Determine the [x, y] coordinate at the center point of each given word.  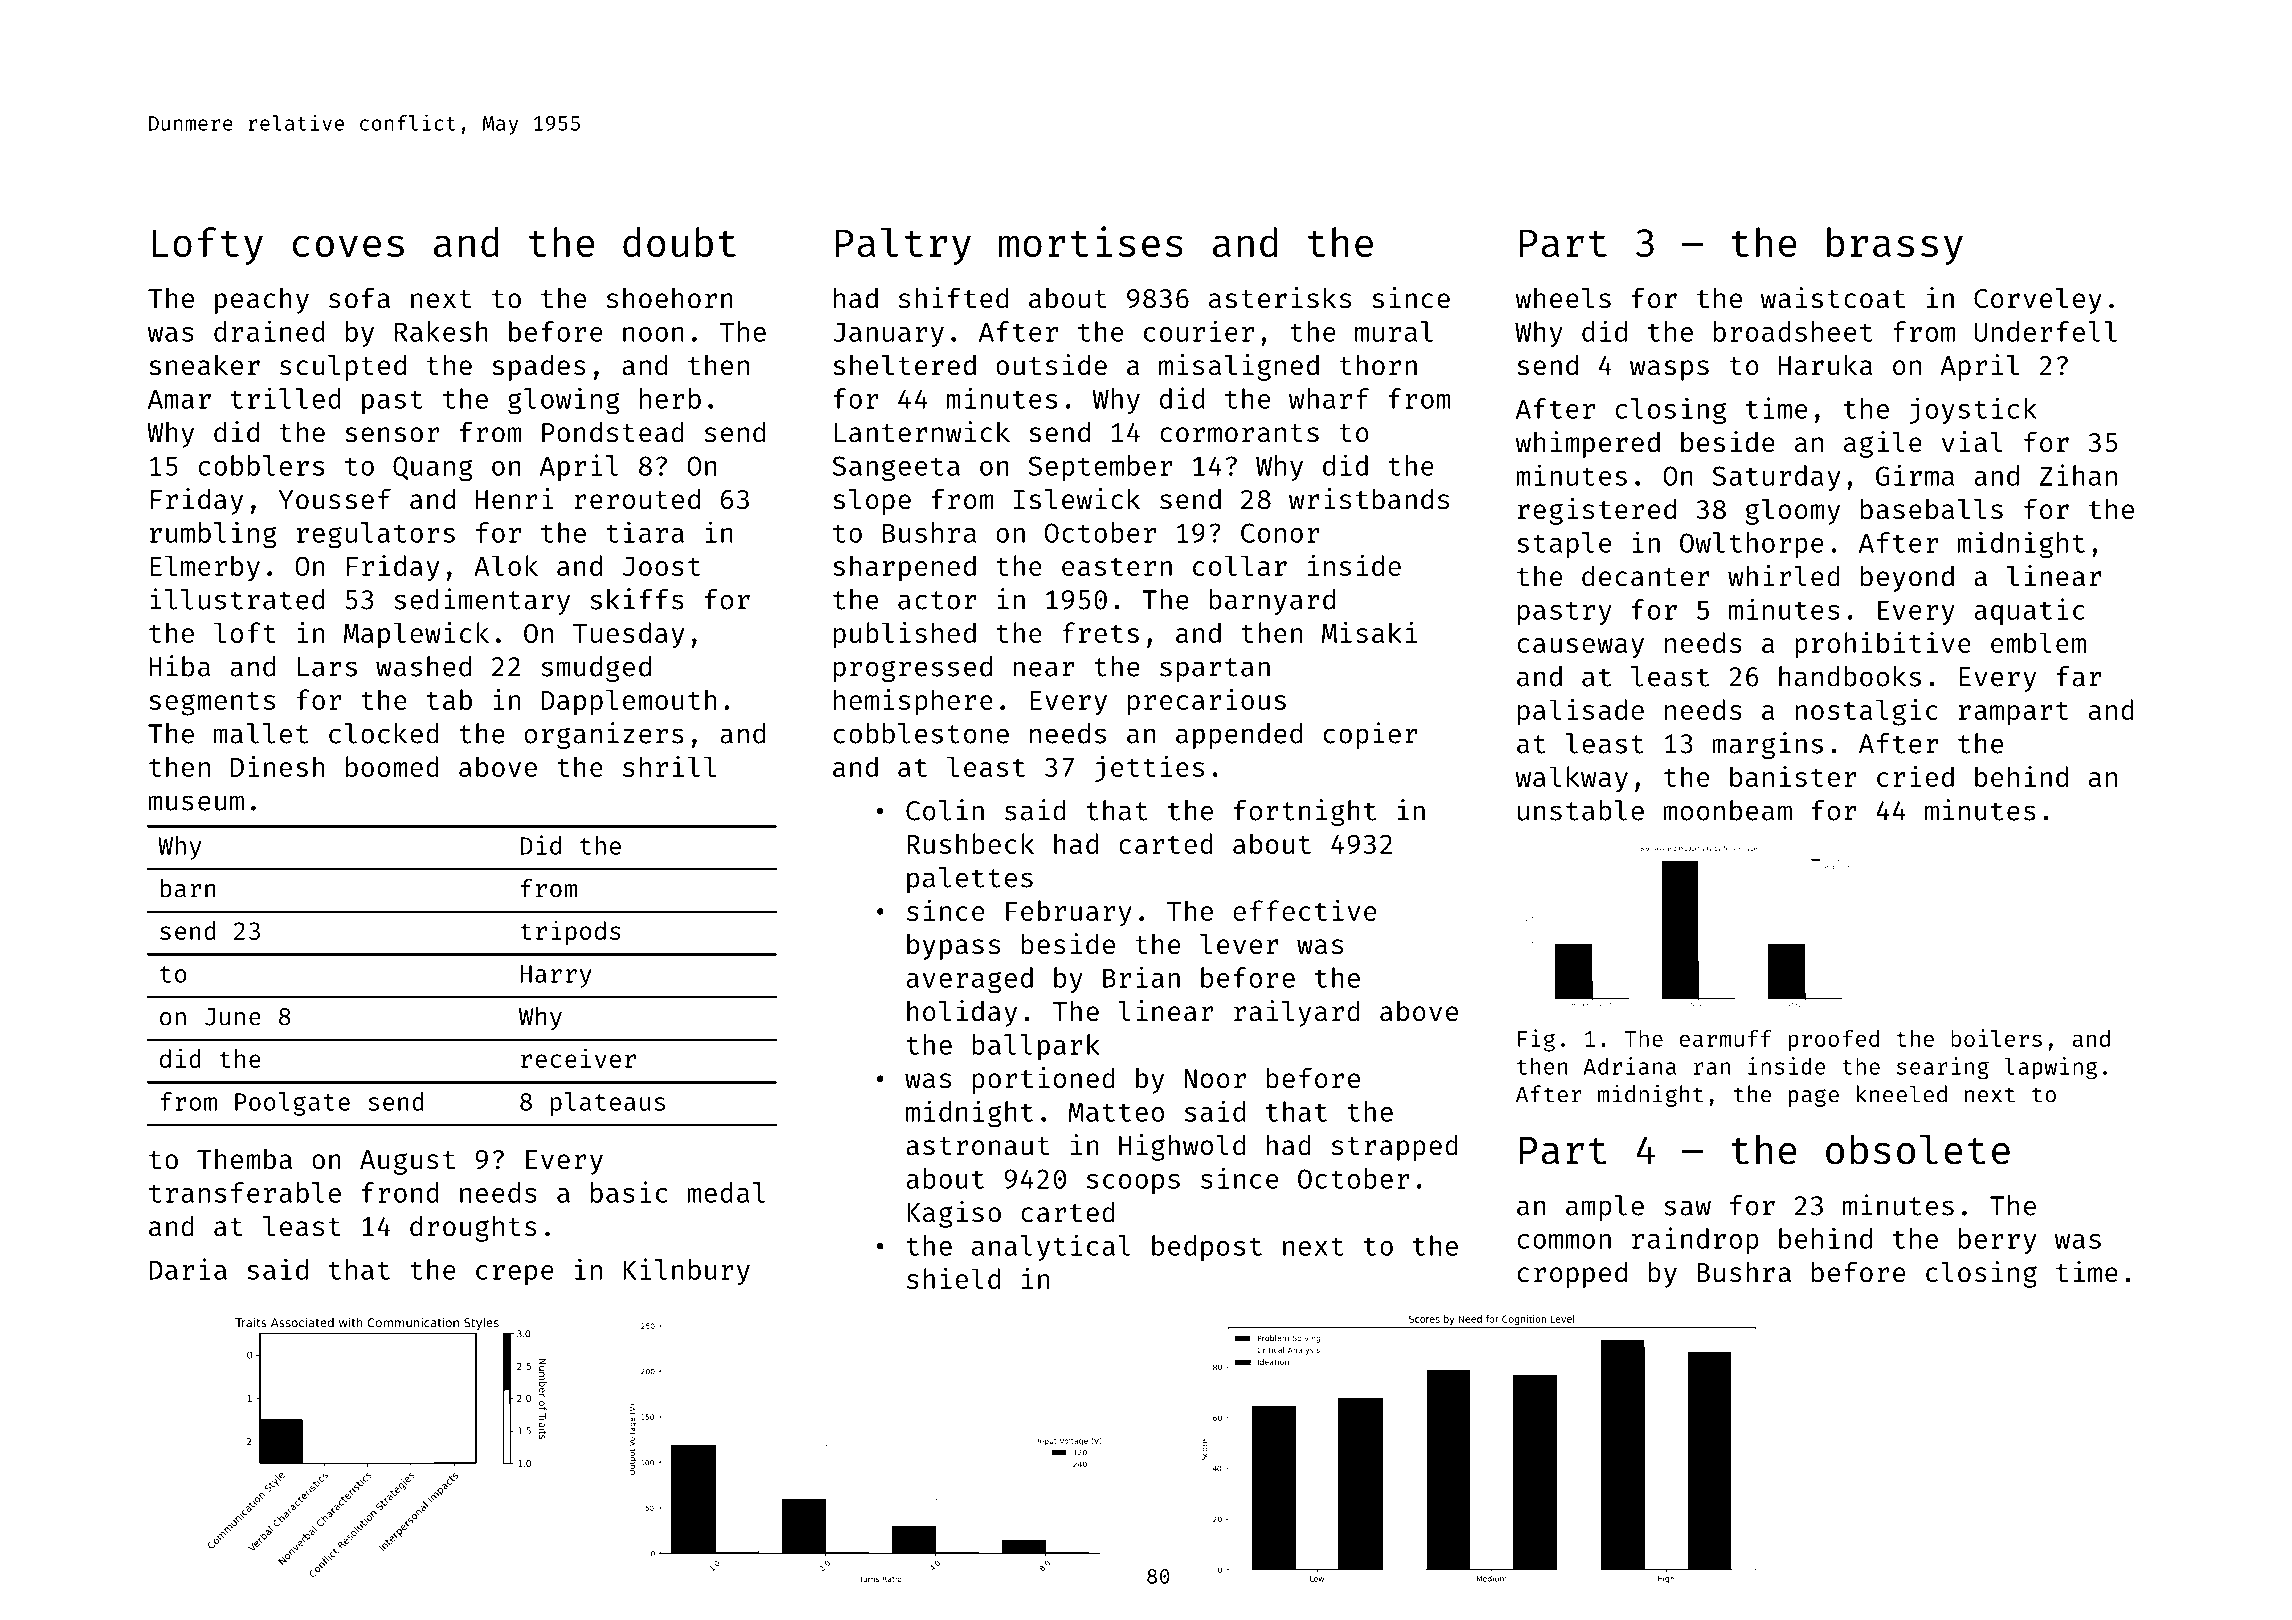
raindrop [1695, 1240]
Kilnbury [686, 1271]
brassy [1895, 246]
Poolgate [292, 1104]
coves [348, 246]
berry [1997, 1241]
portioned [1043, 1080]
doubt [679, 242]
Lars [327, 667]
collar [1240, 565]
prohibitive [1883, 645]
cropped [1572, 1274]
